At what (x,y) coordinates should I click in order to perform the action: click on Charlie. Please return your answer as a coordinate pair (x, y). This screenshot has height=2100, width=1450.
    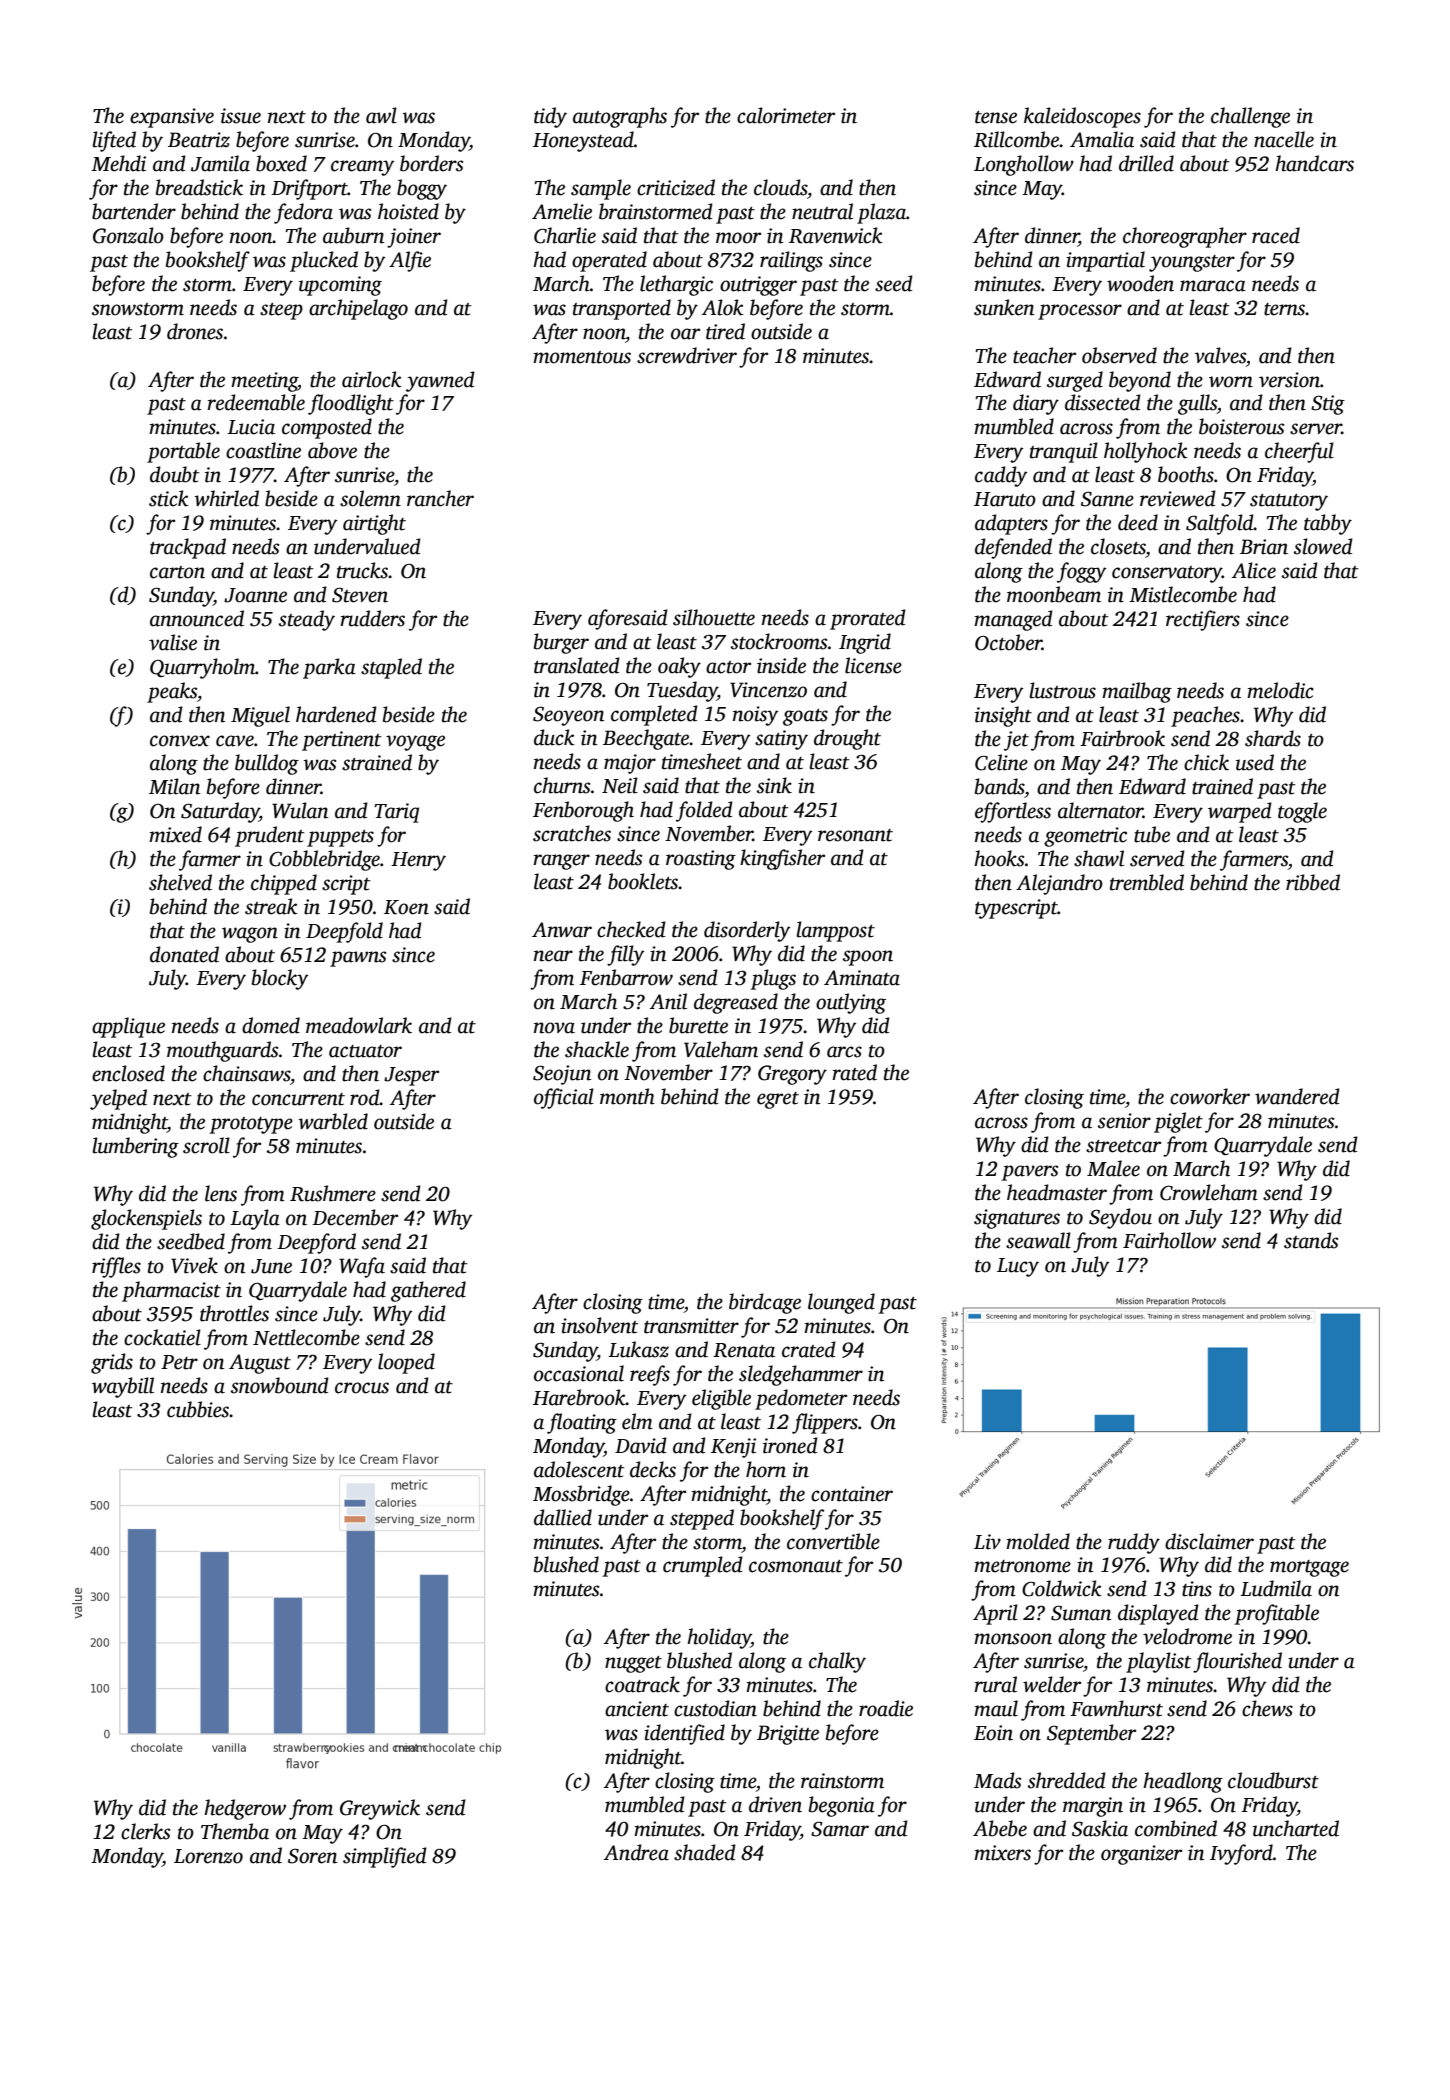
    Looking at the image, I should click on (565, 235).
